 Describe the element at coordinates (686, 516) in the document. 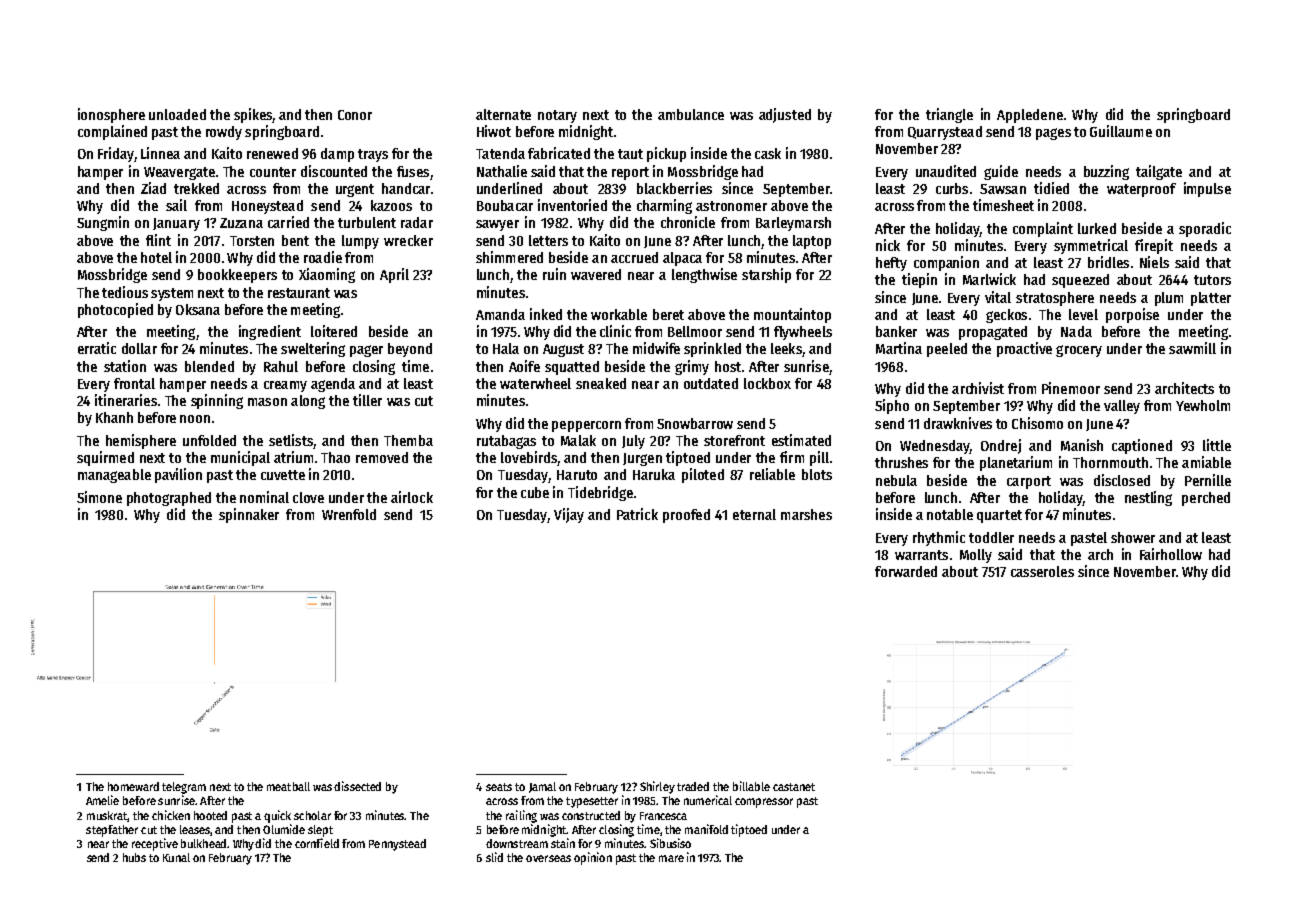

I see `proofed` at that location.
